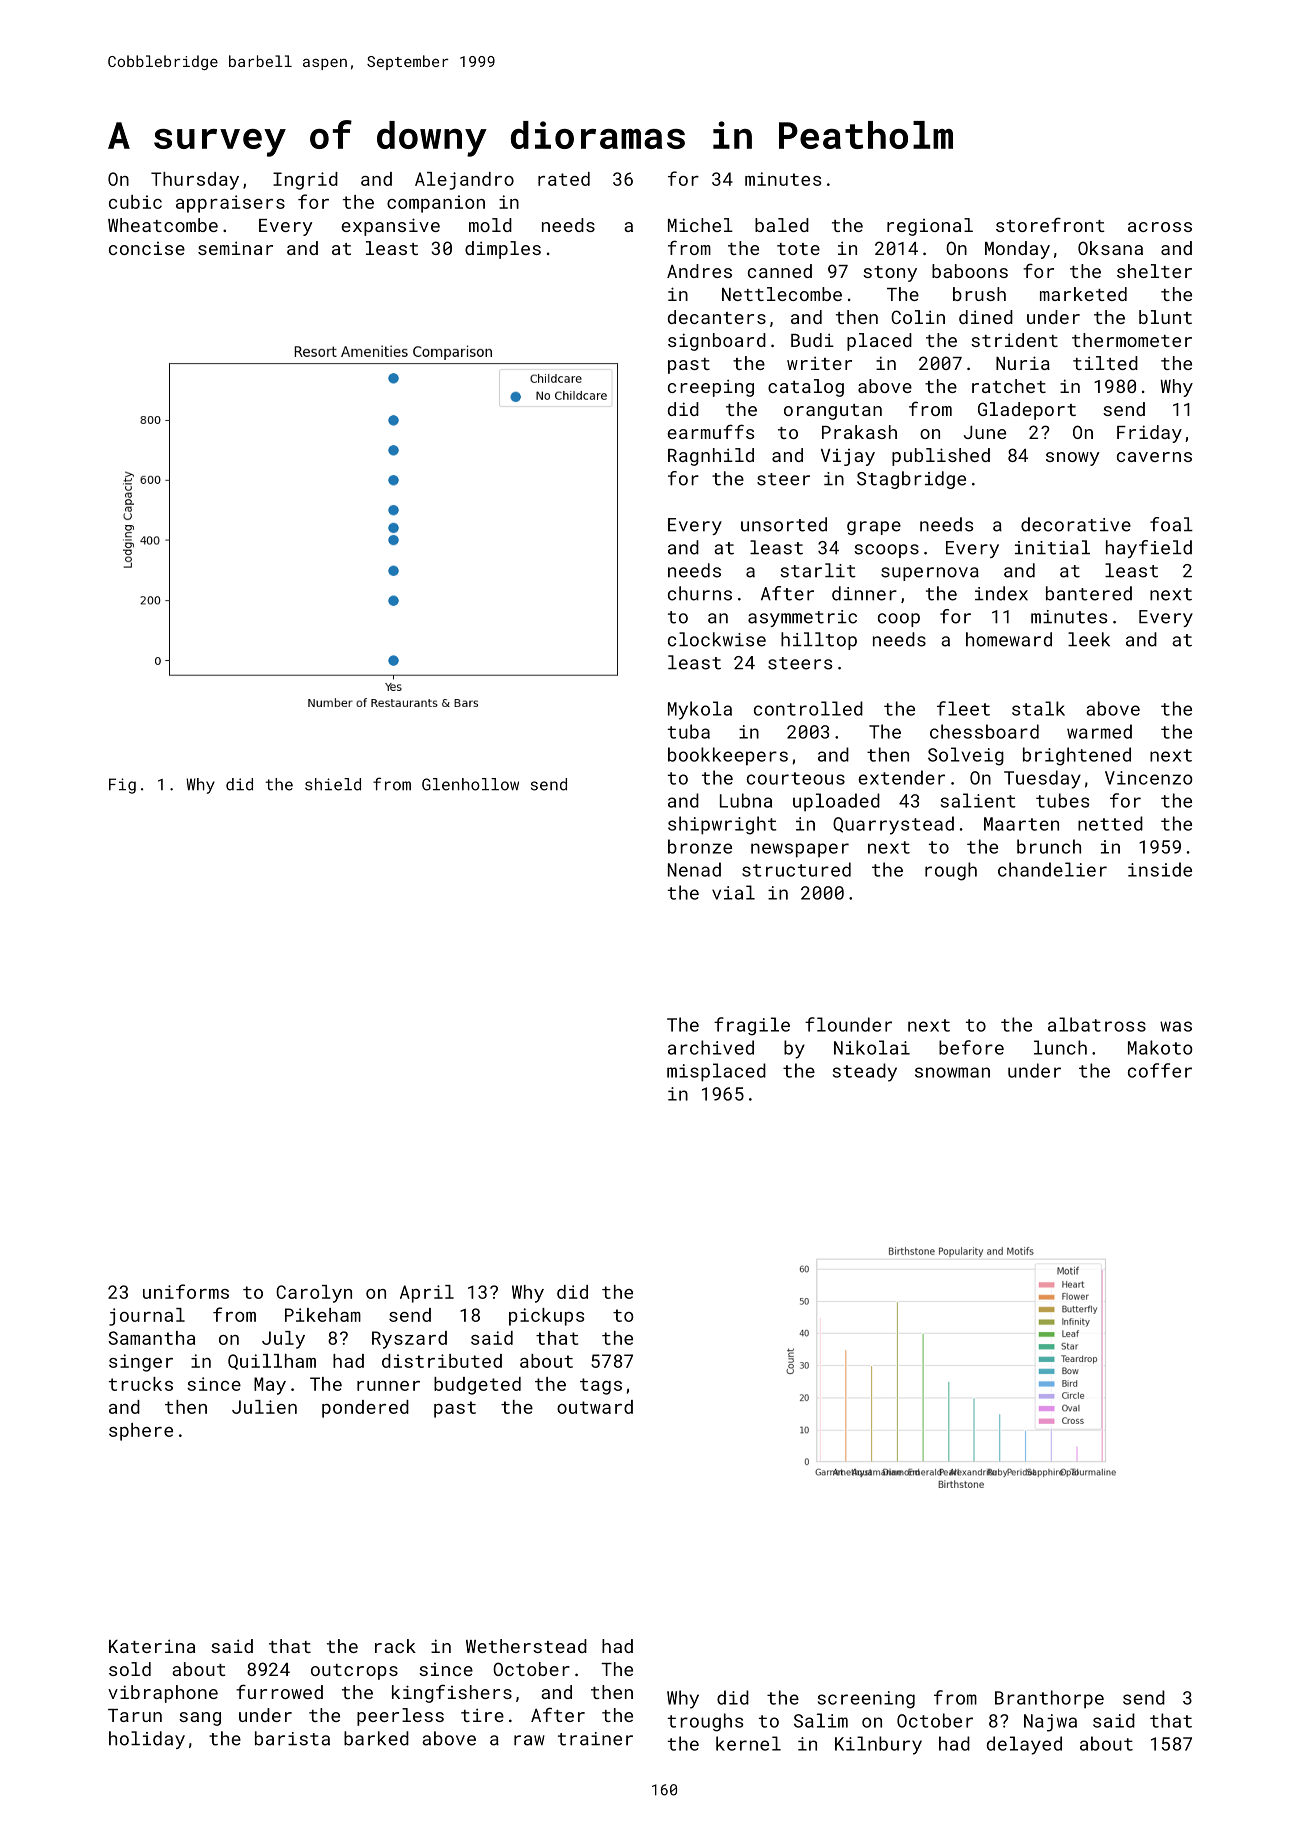 Image resolution: width=1301 pixels, height=1839 pixels. Describe the element at coordinates (1165, 317) in the screenshot. I see `blunt` at that location.
